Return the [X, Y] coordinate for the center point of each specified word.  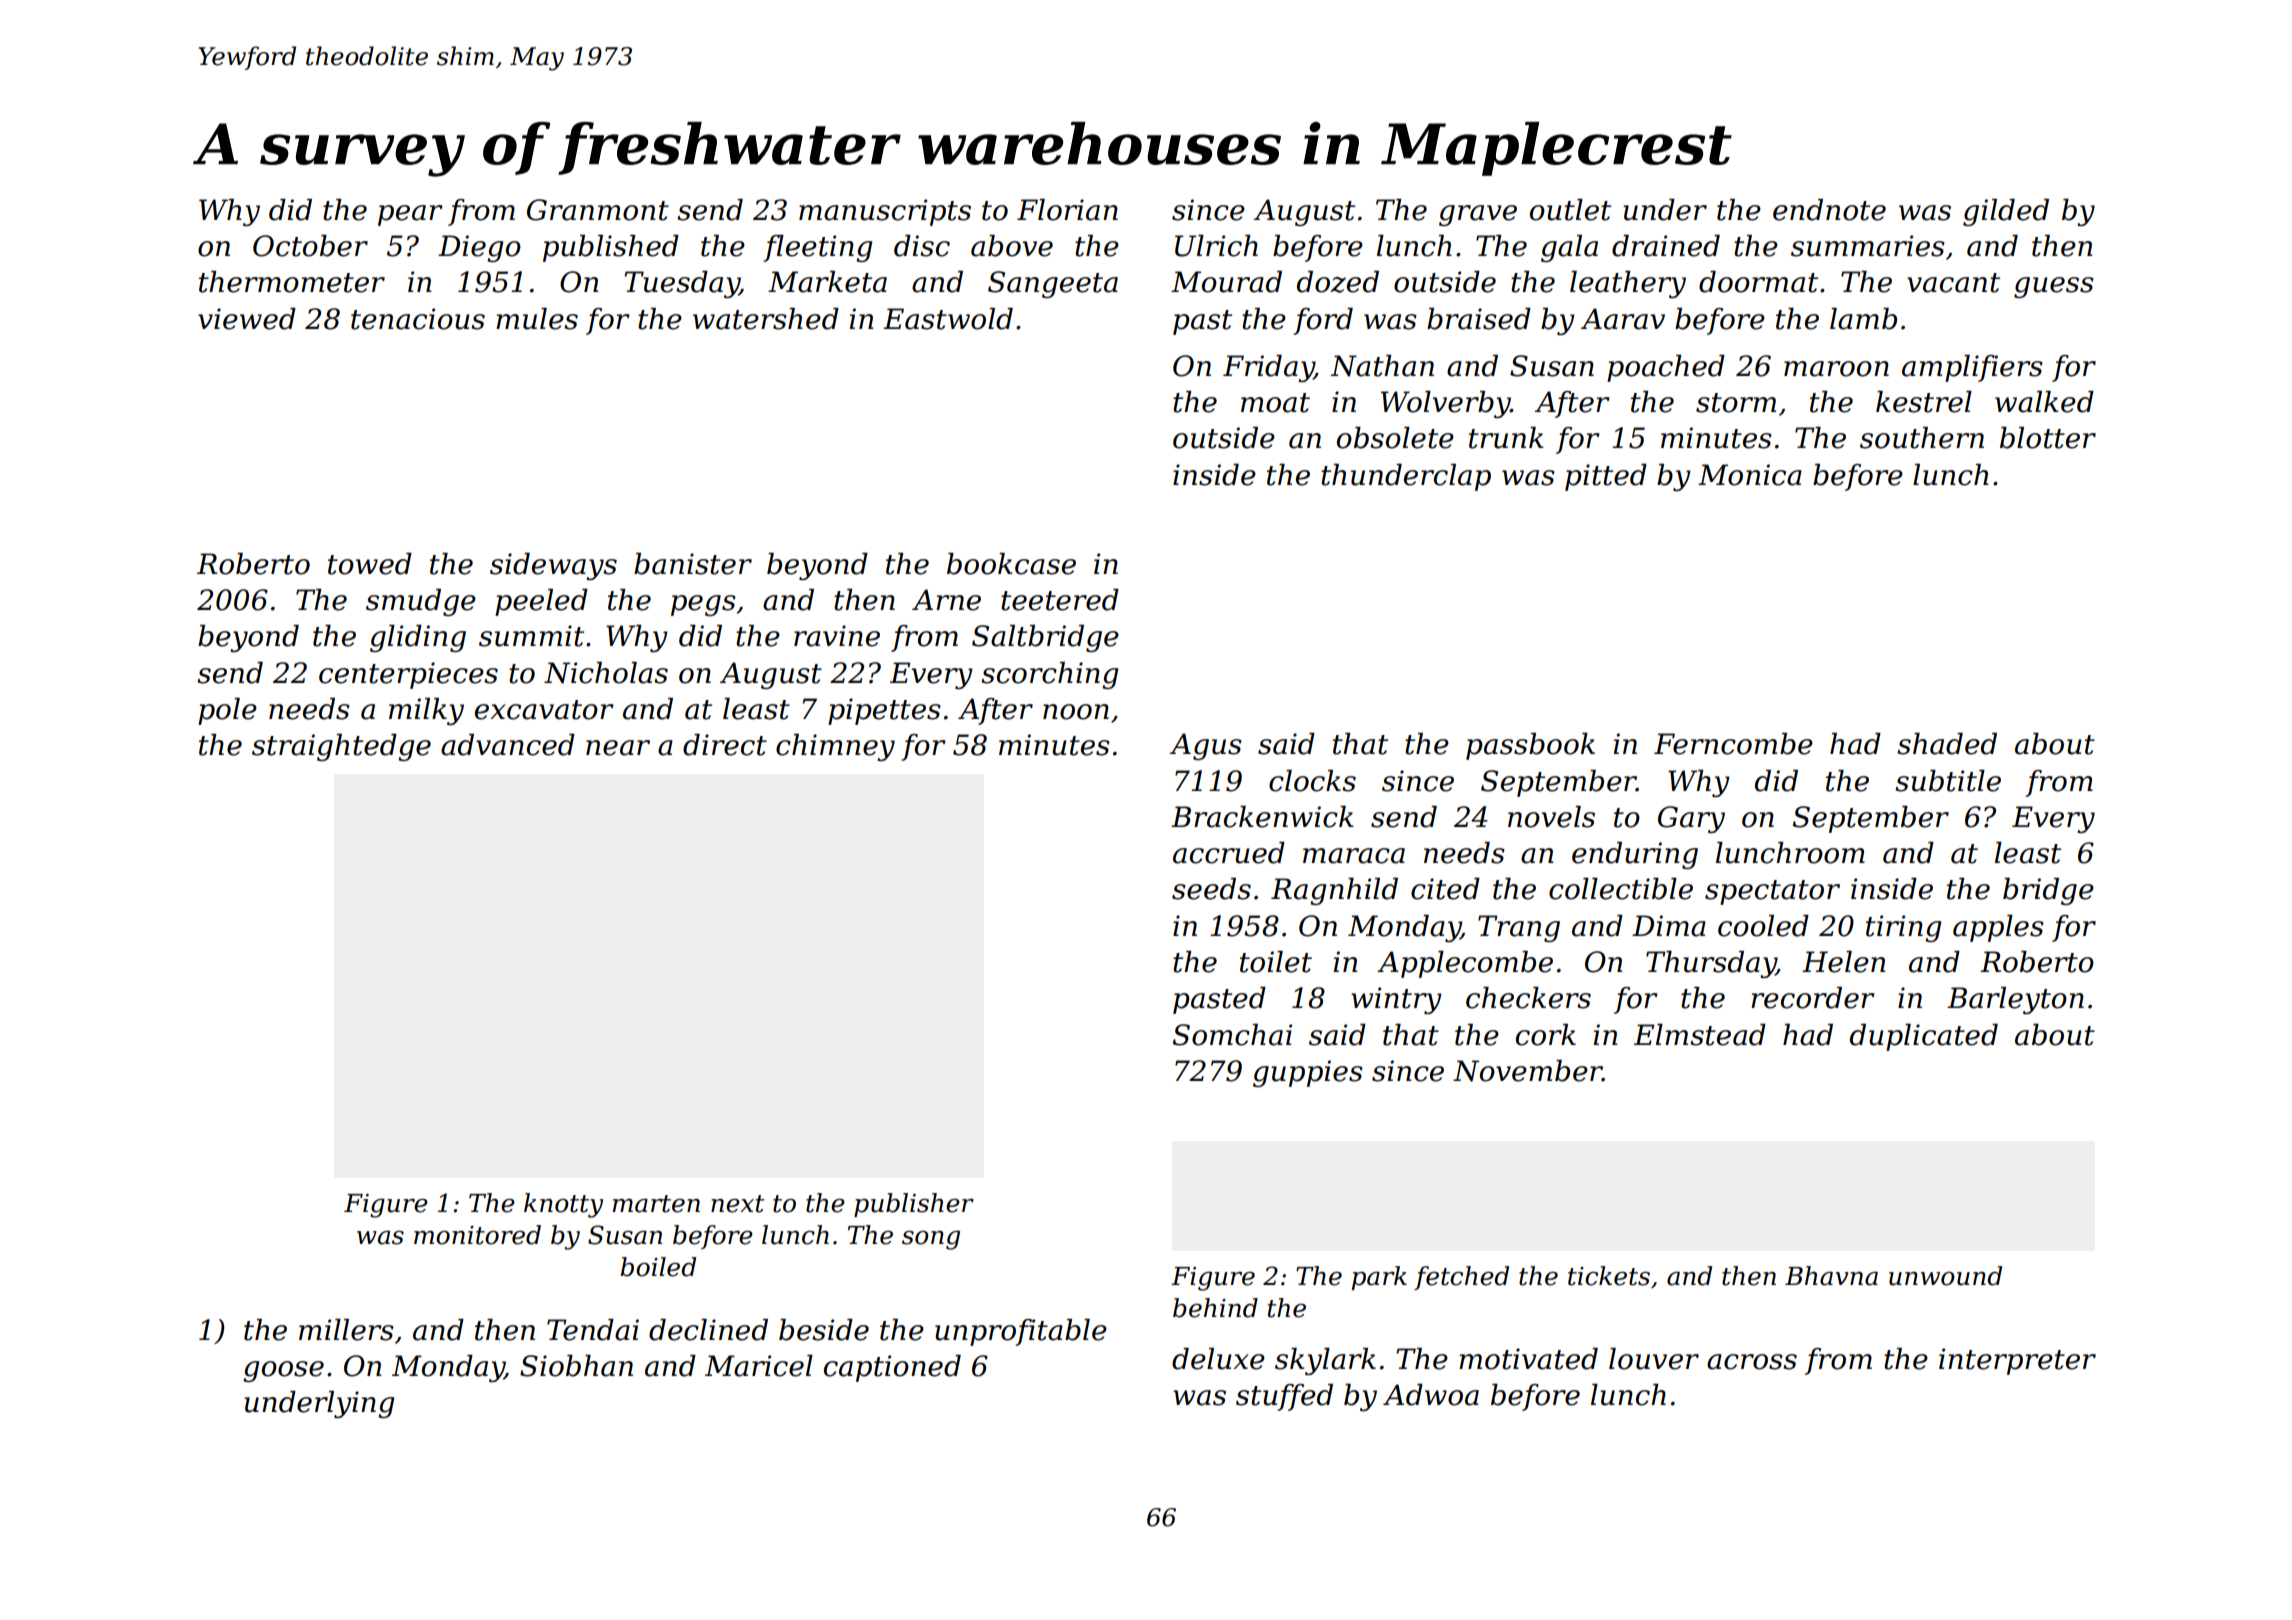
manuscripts [885, 212]
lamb [1863, 319]
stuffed [1284, 1397]
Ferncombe [1733, 744]
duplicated [1924, 1037]
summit [531, 636]
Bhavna [1831, 1276]
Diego [479, 248]
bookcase [1011, 564]
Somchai [1232, 1035]
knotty [563, 1205]
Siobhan [576, 1366]
